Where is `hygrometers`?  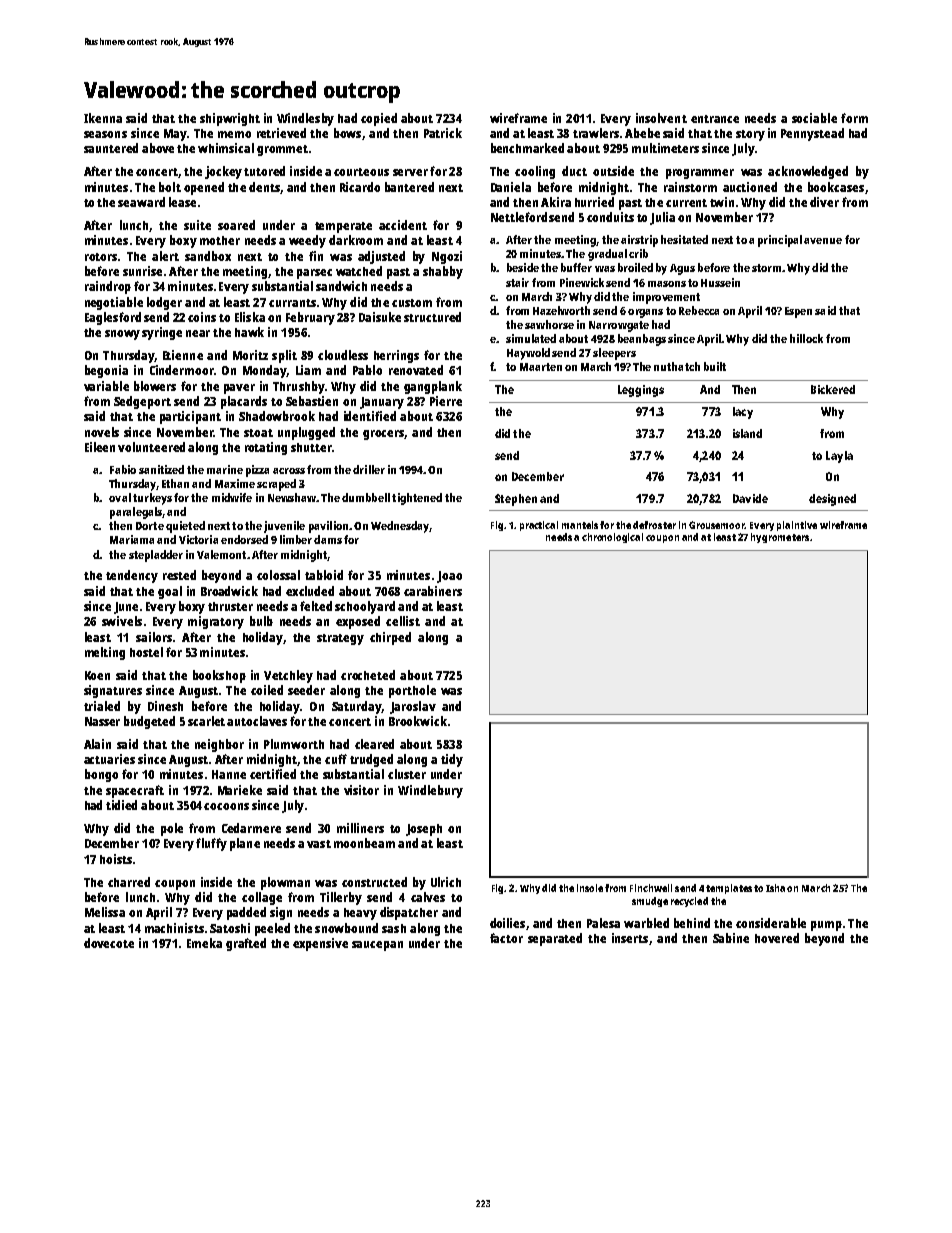
hygrometers is located at coordinates (780, 538).
